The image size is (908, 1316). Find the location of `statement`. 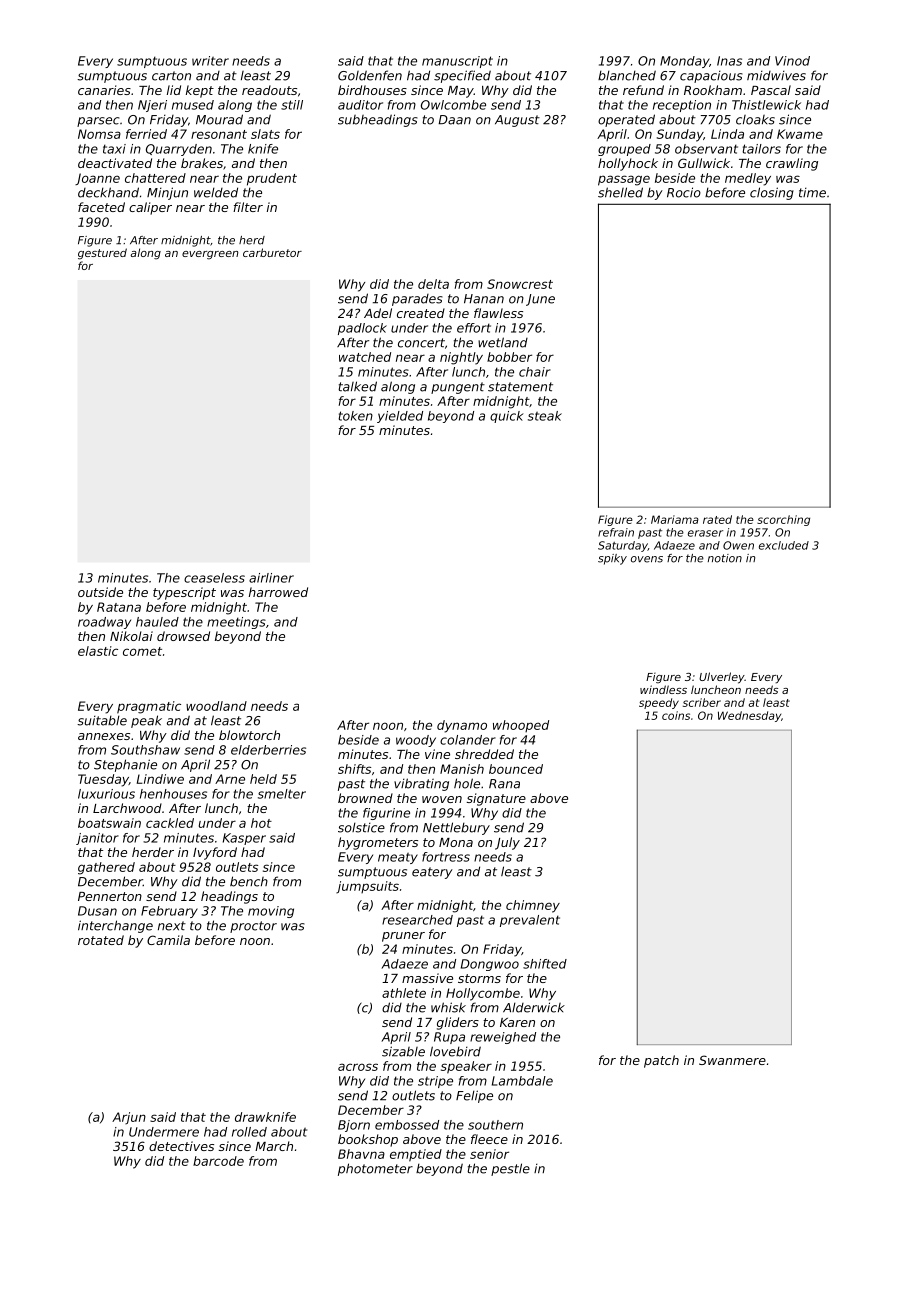

statement is located at coordinates (520, 387).
